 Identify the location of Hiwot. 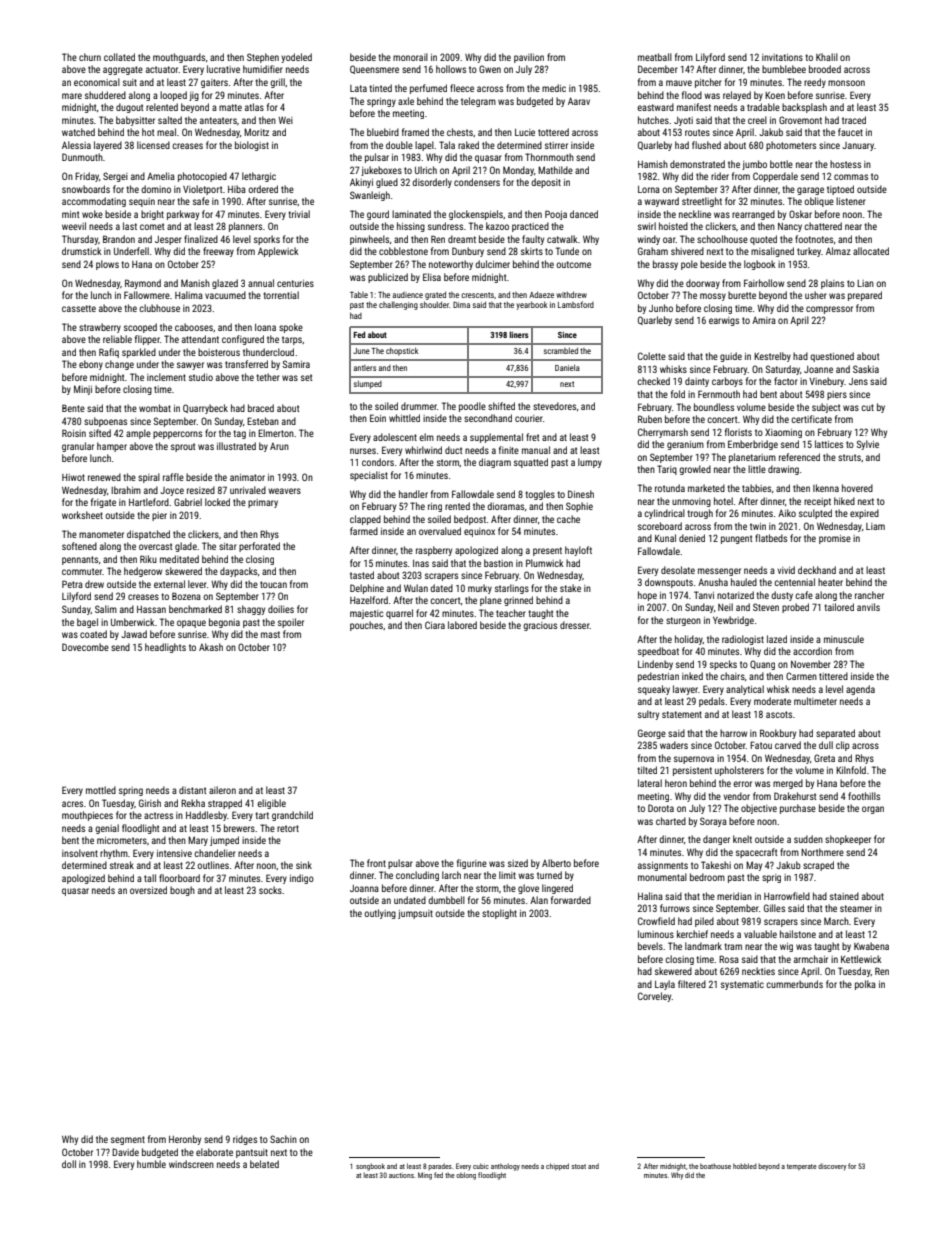
(73, 477).
